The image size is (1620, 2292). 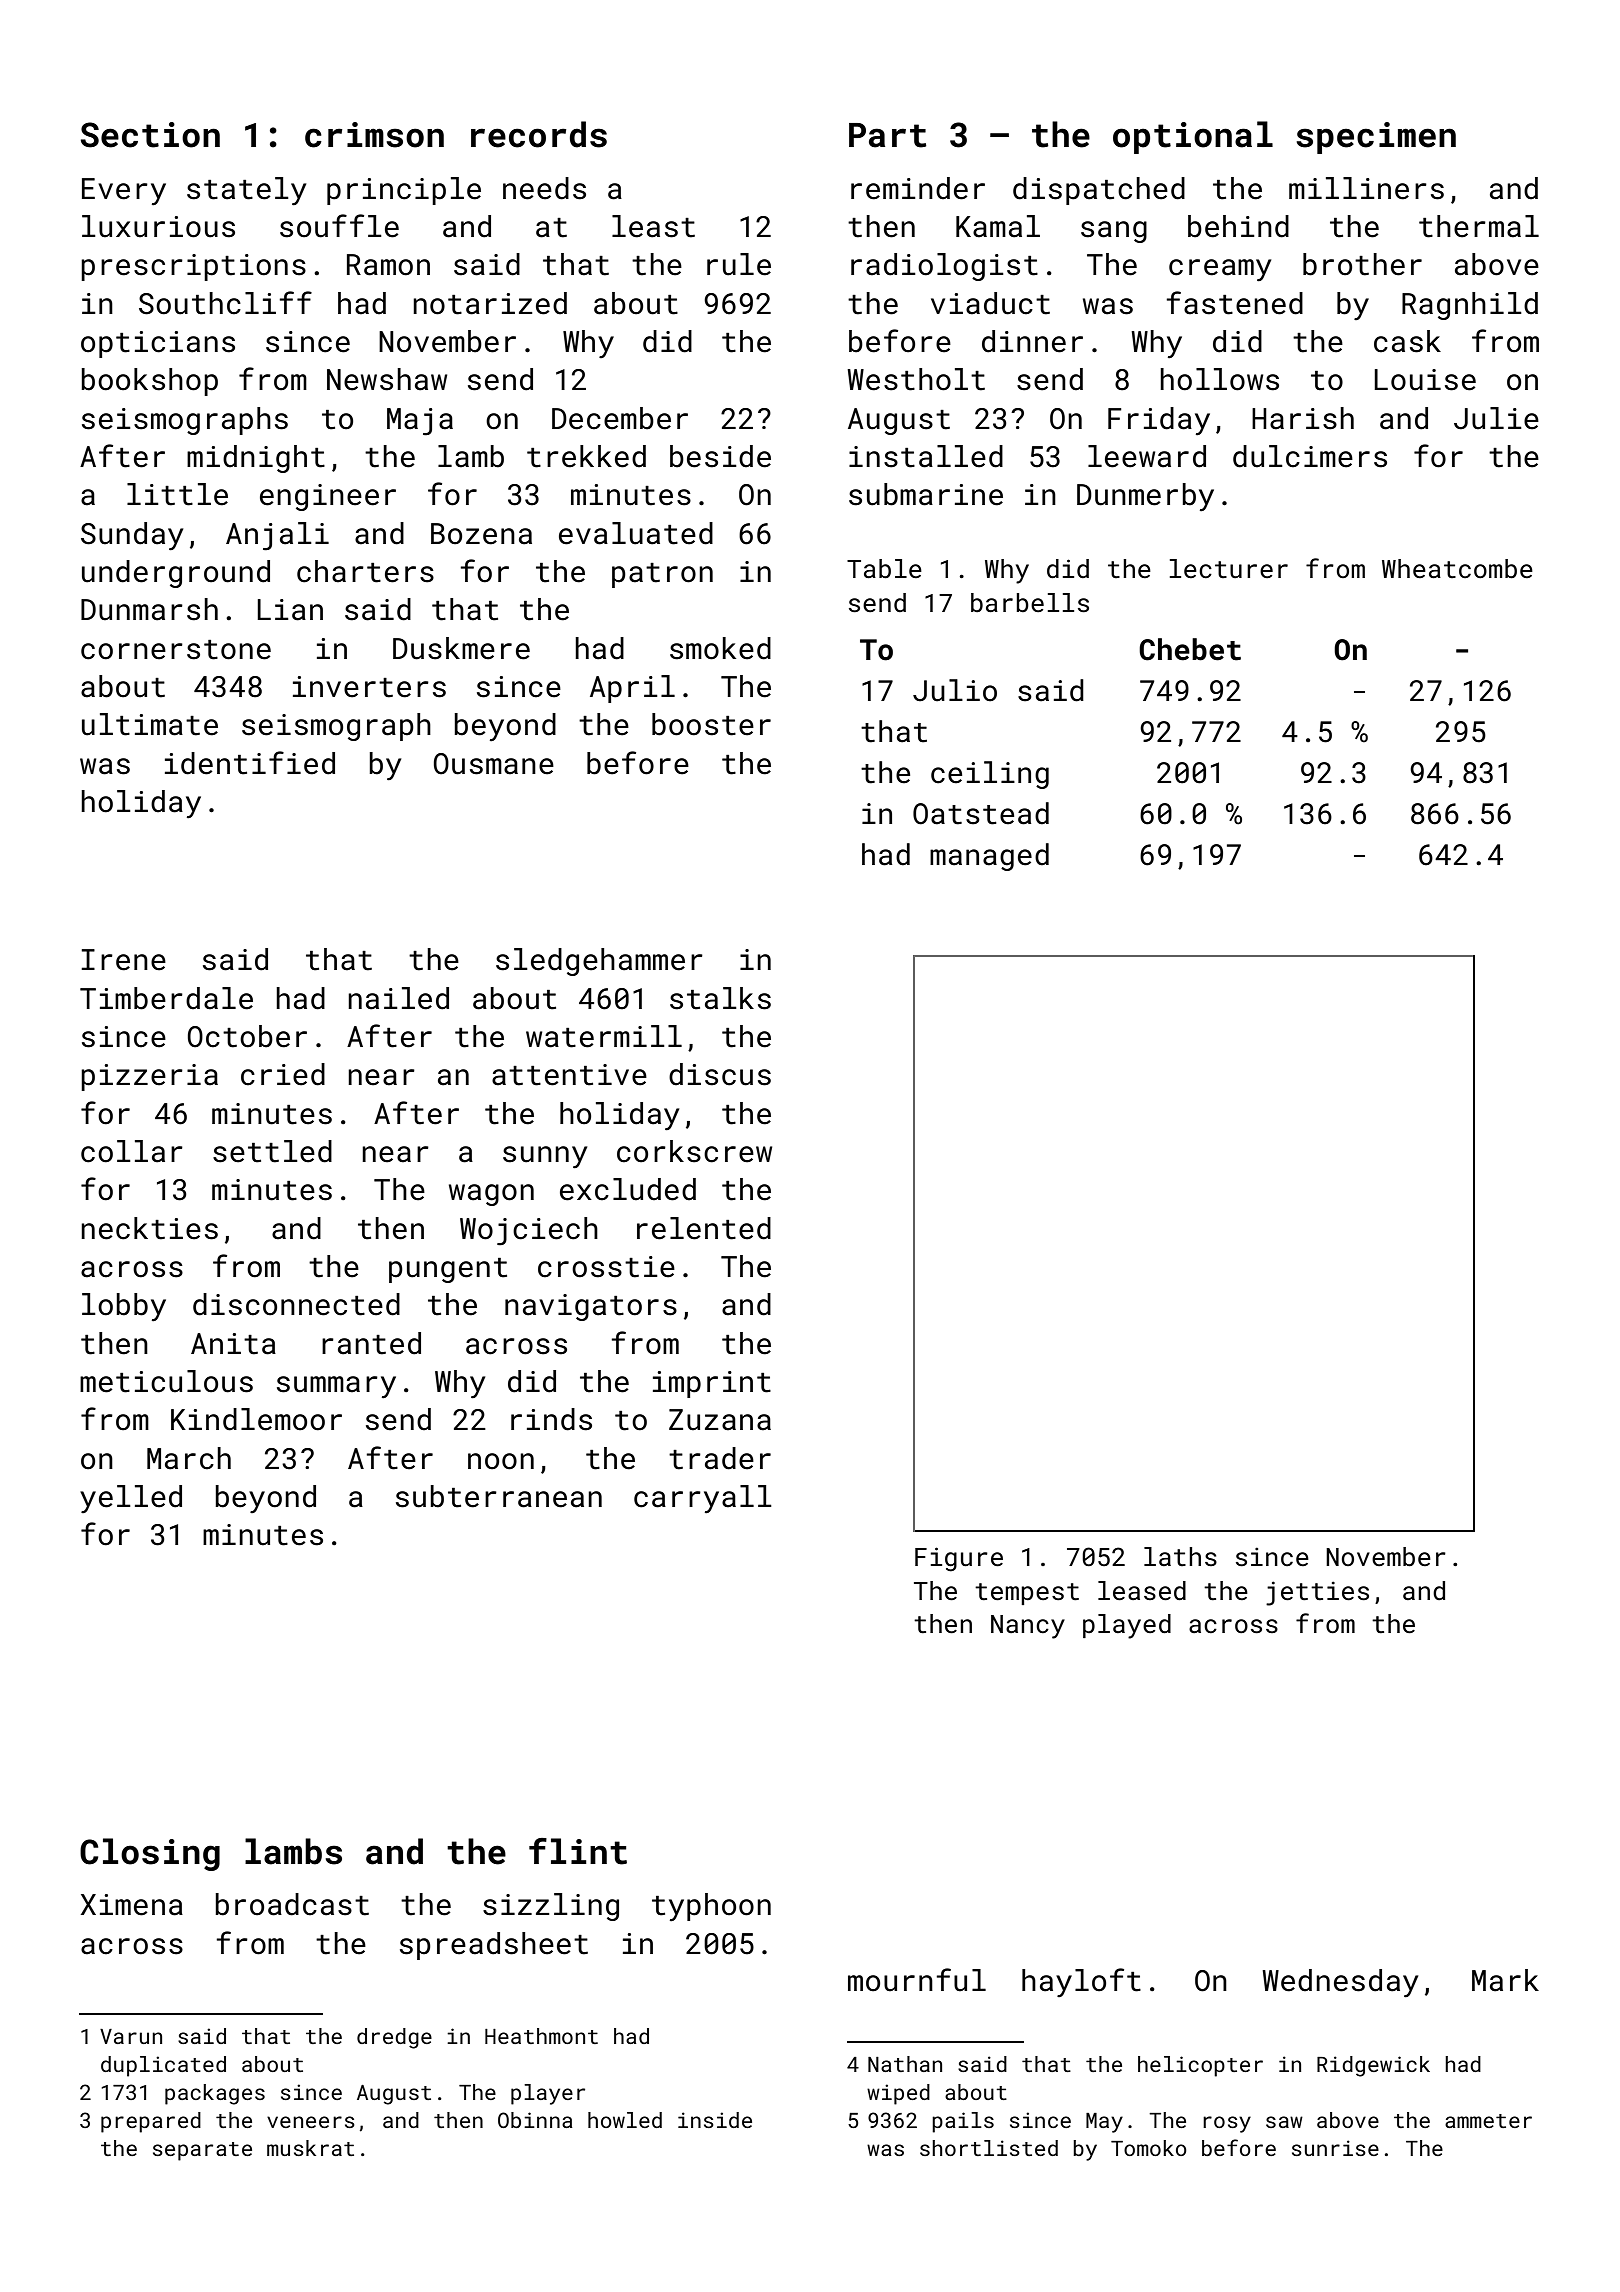 What do you see at coordinates (398, 998) in the screenshot?
I see `nailed` at bounding box center [398, 998].
